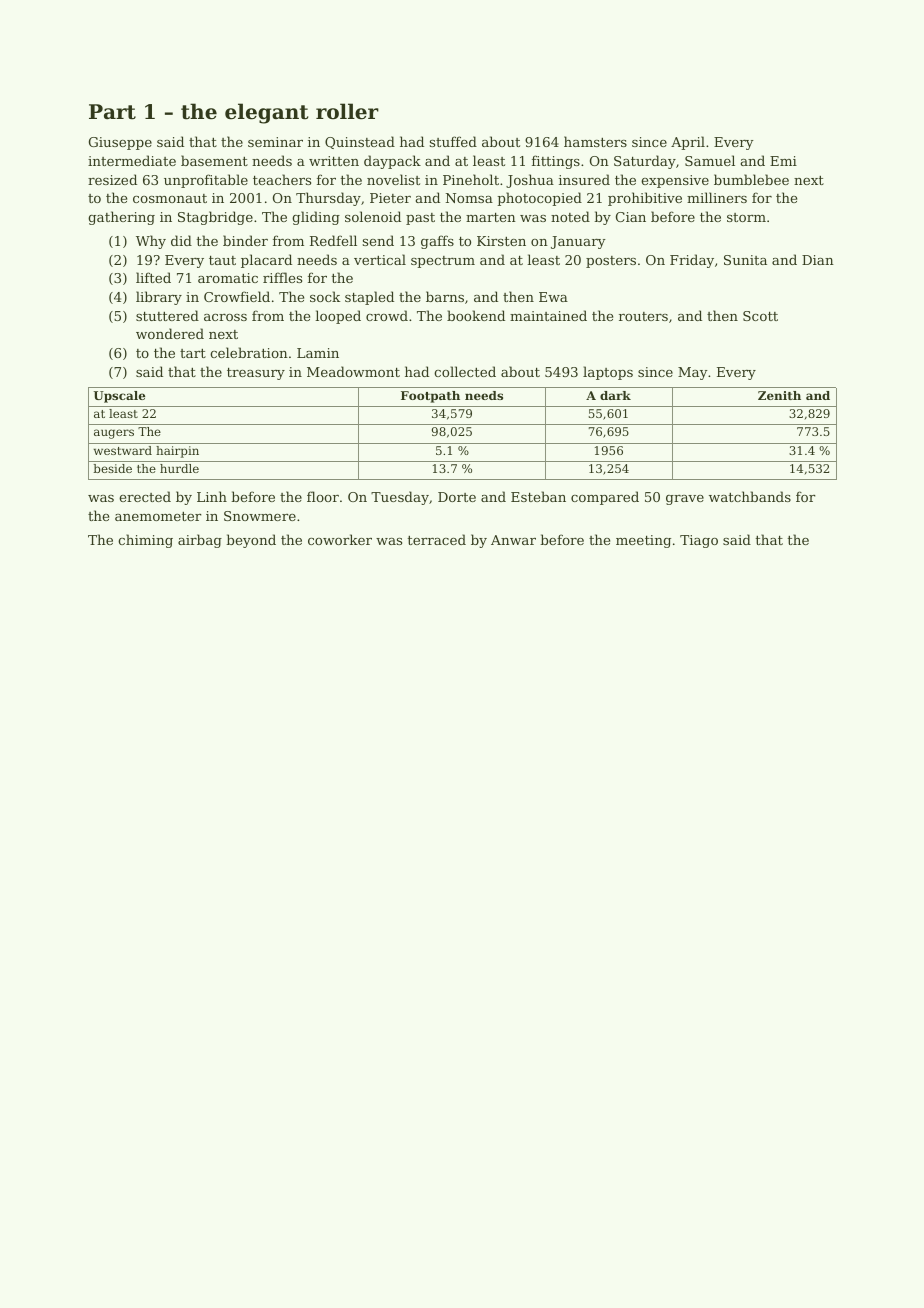  Describe the element at coordinates (200, 541) in the screenshot. I see `airbag` at that location.
